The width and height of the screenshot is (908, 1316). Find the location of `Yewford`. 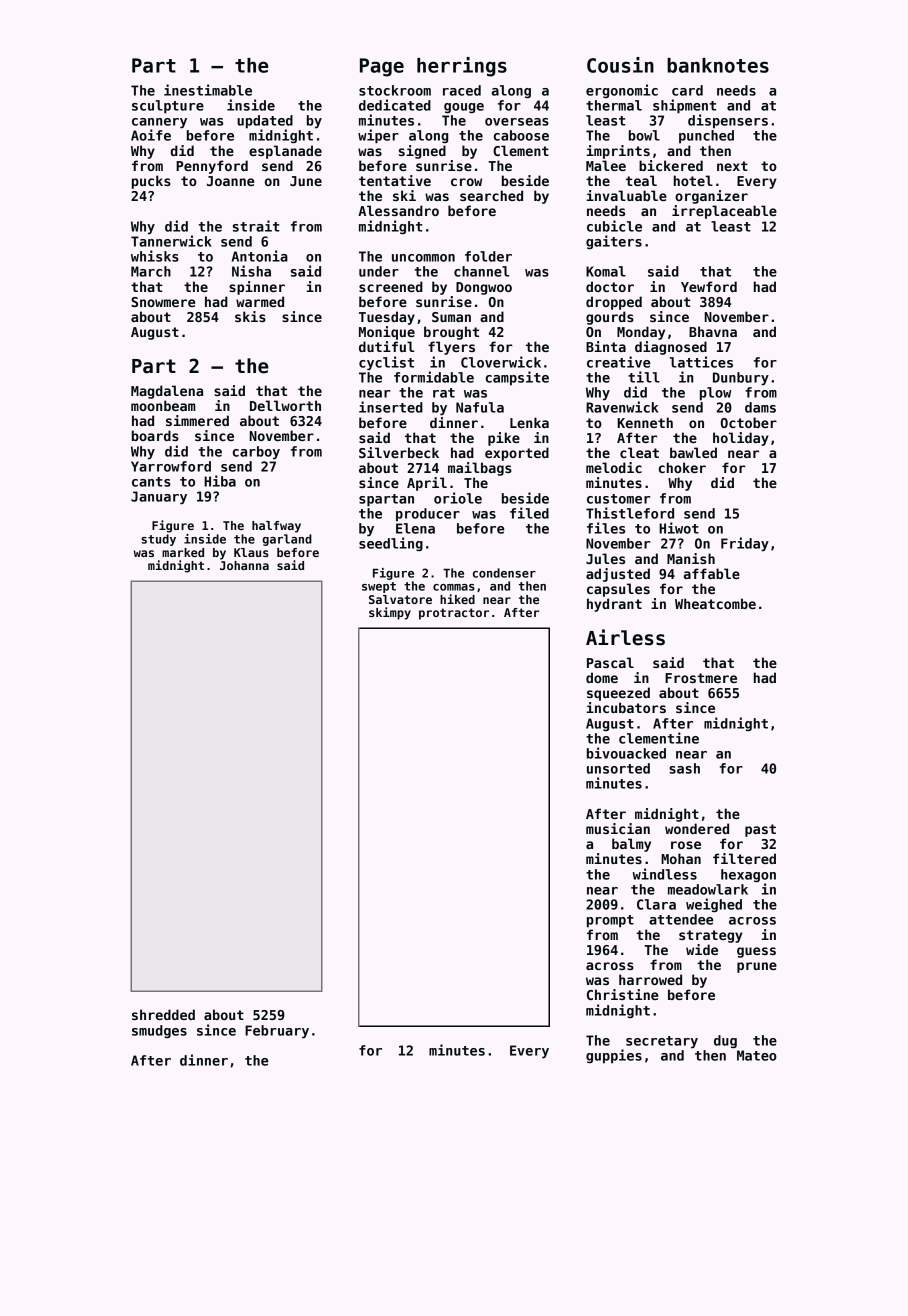

Yewford is located at coordinates (709, 286).
